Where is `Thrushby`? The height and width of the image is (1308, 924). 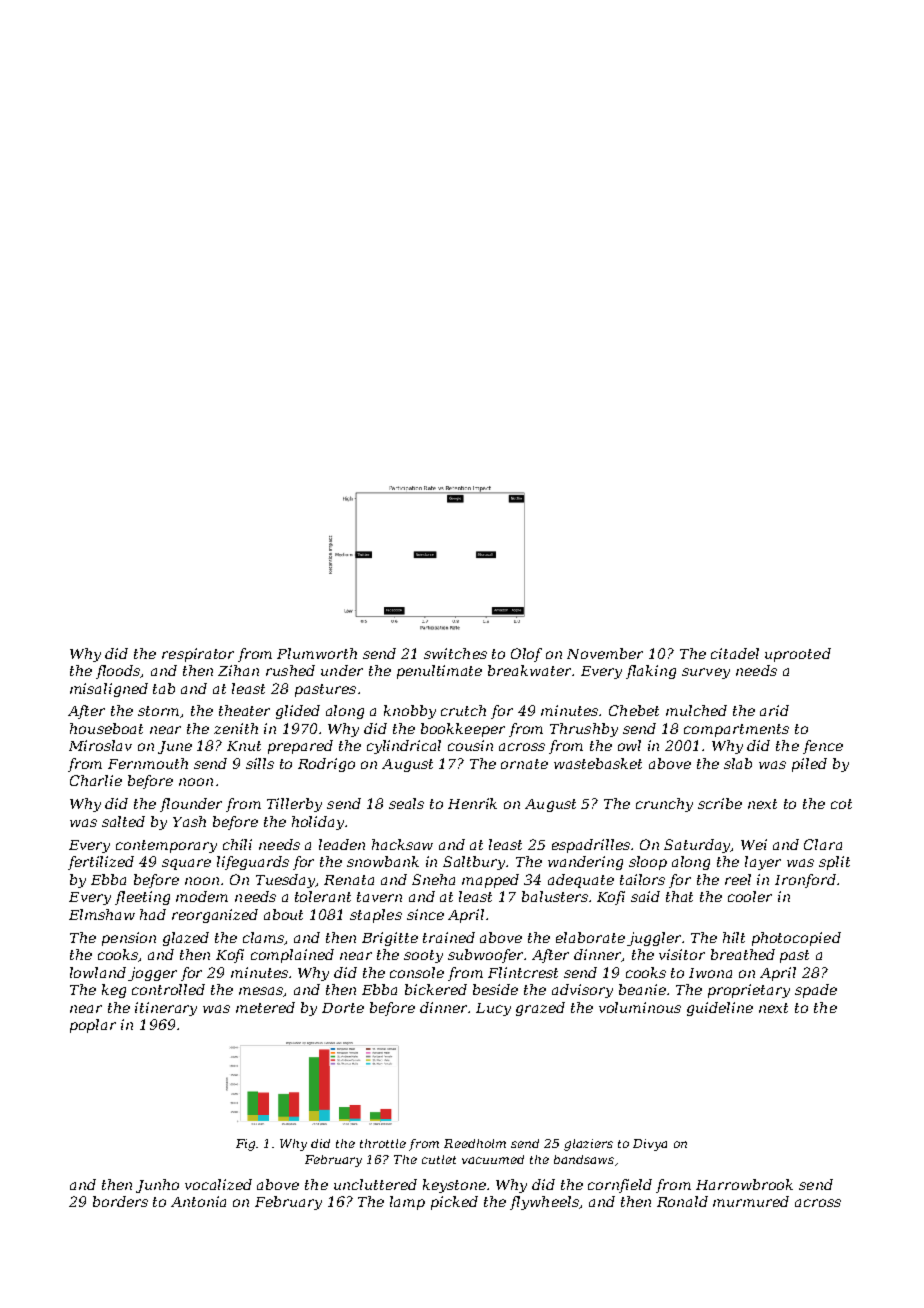 Thrushby is located at coordinates (584, 730).
